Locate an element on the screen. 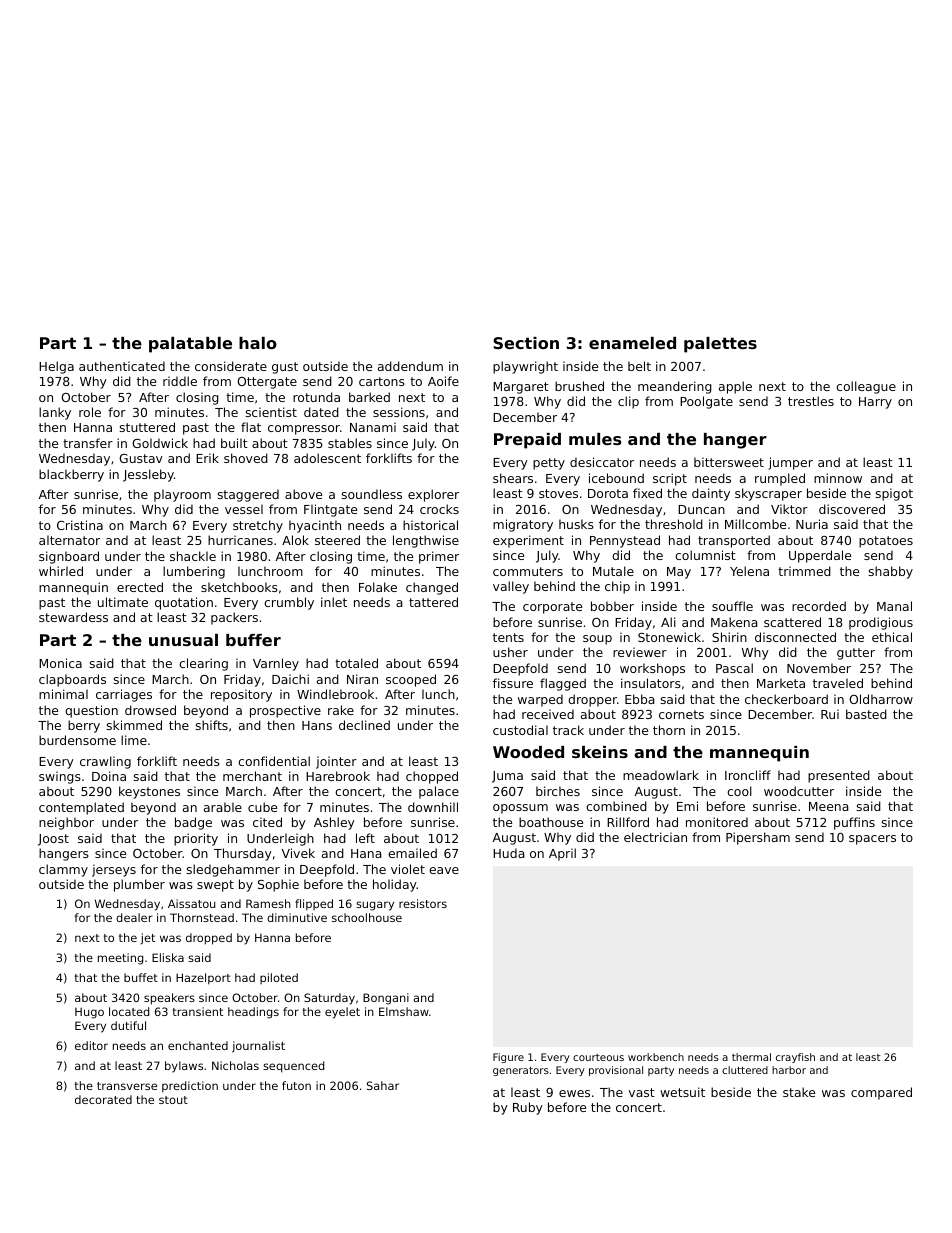 This screenshot has width=952, height=1233. neighbor is located at coordinates (66, 823).
